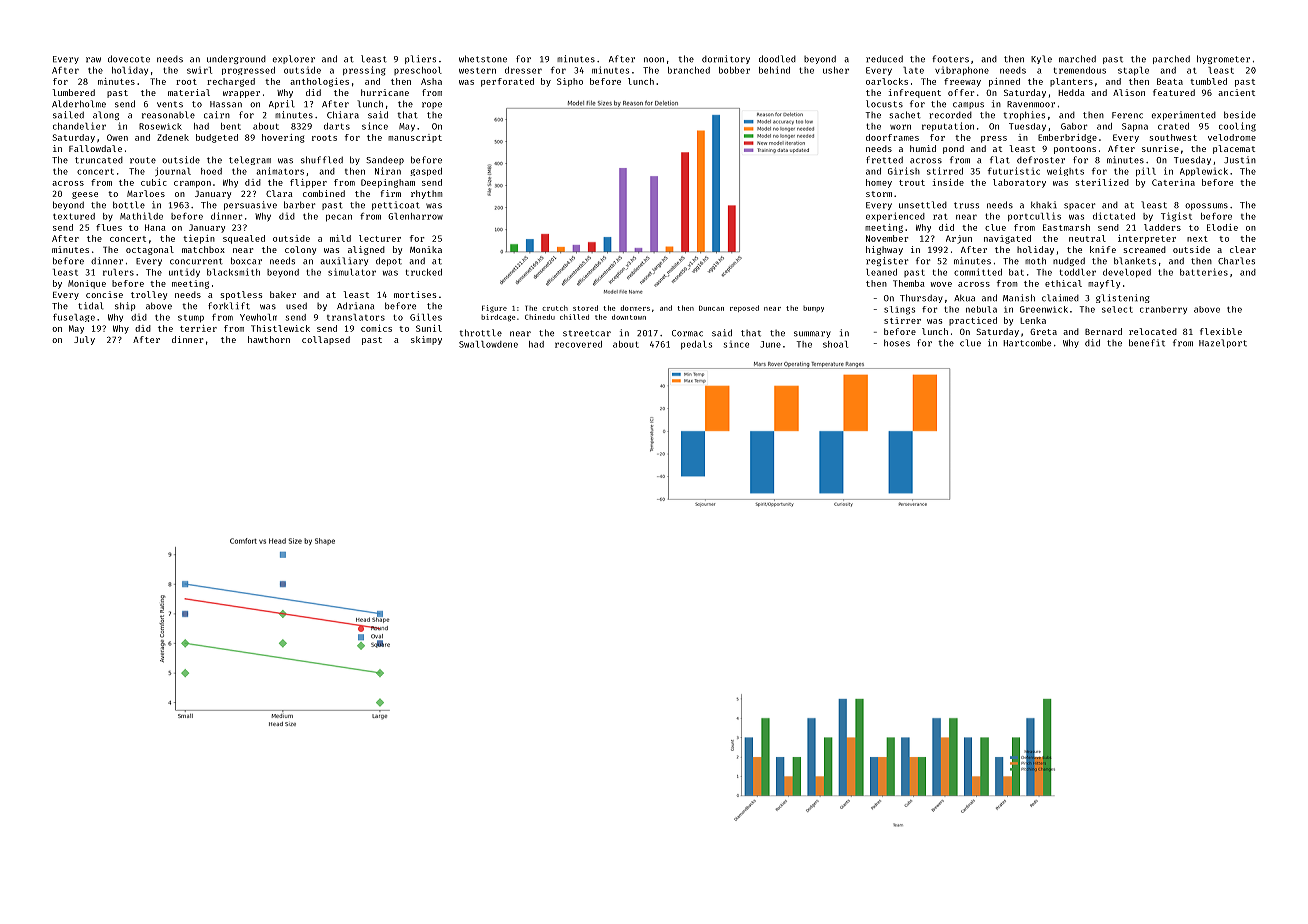 The height and width of the screenshot is (924, 1308). Describe the element at coordinates (426, 194) in the screenshot. I see `rhythm` at that location.
